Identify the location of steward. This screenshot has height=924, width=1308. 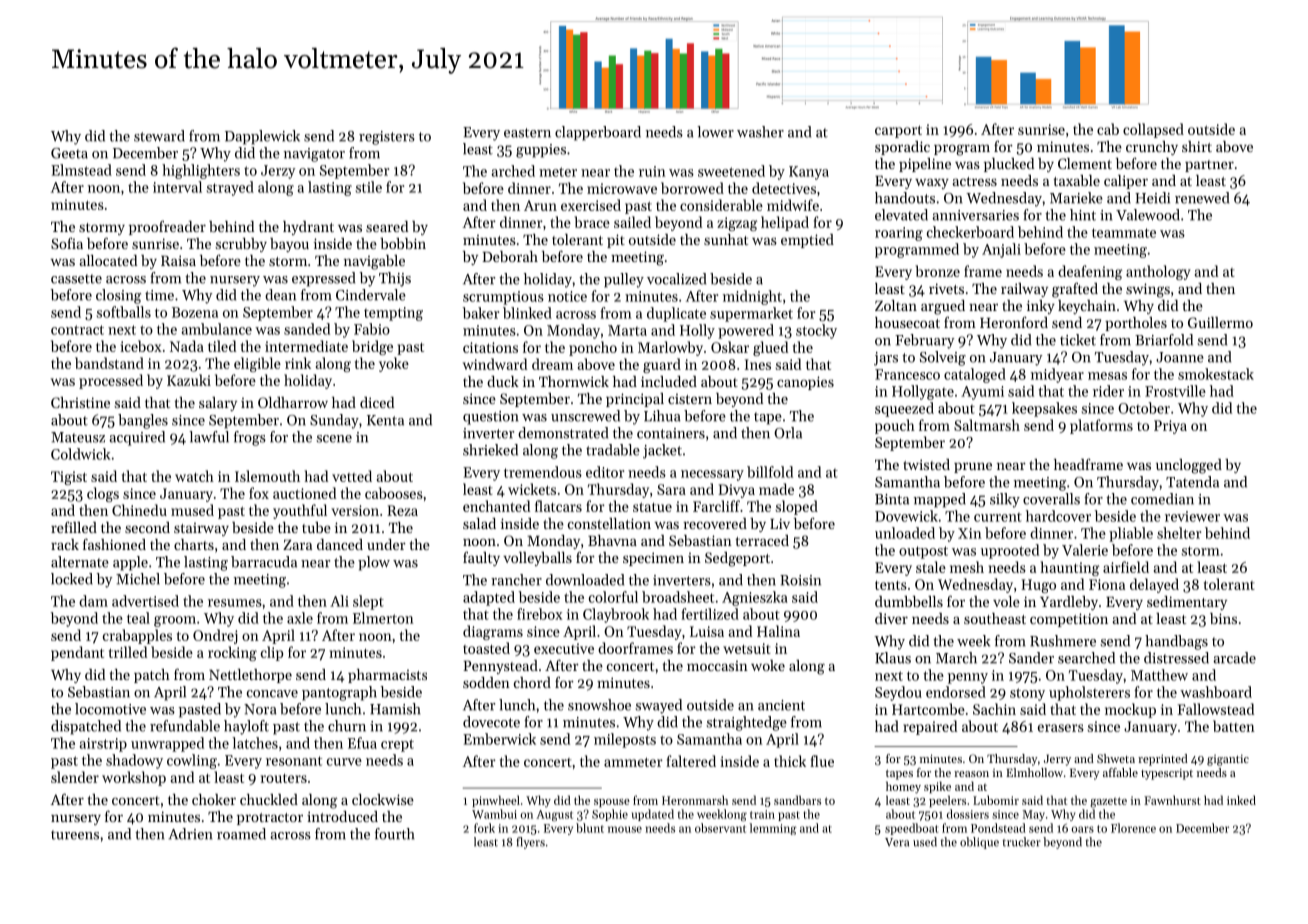
(159, 136).
